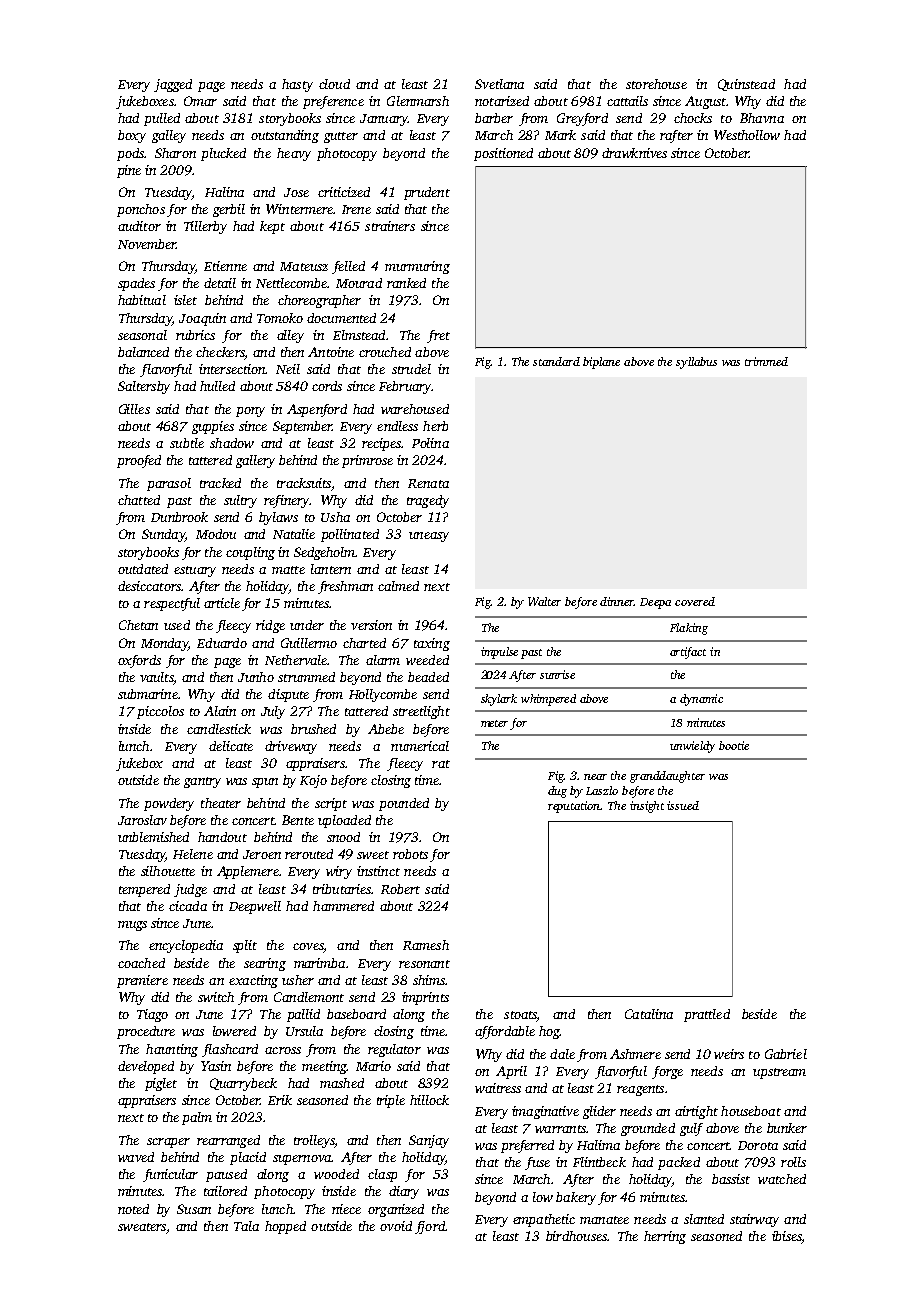 The width and height of the page is (924, 1308). Describe the element at coordinates (695, 601) in the page. I see `covered` at that location.
